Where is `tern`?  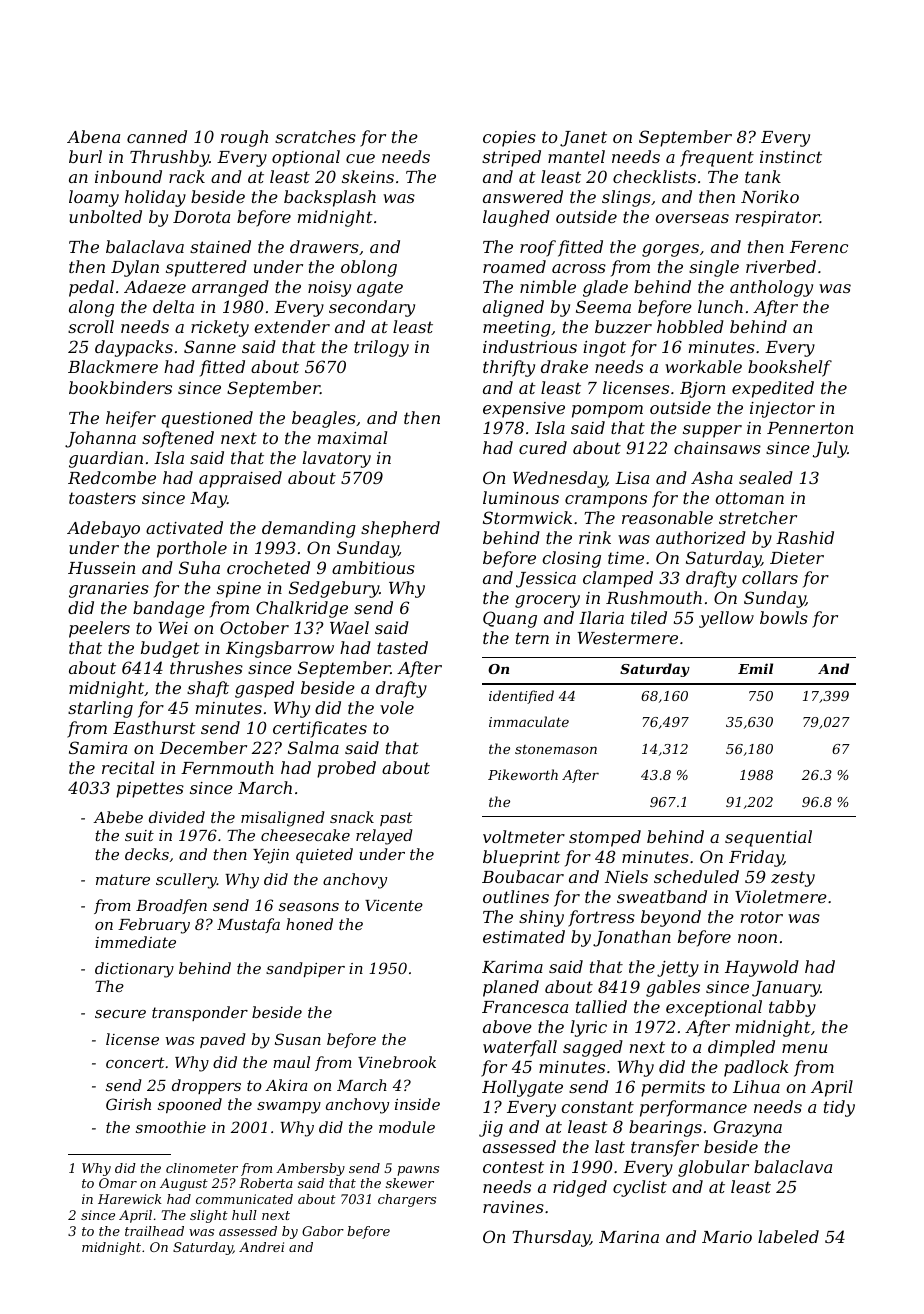 tern is located at coordinates (532, 638).
